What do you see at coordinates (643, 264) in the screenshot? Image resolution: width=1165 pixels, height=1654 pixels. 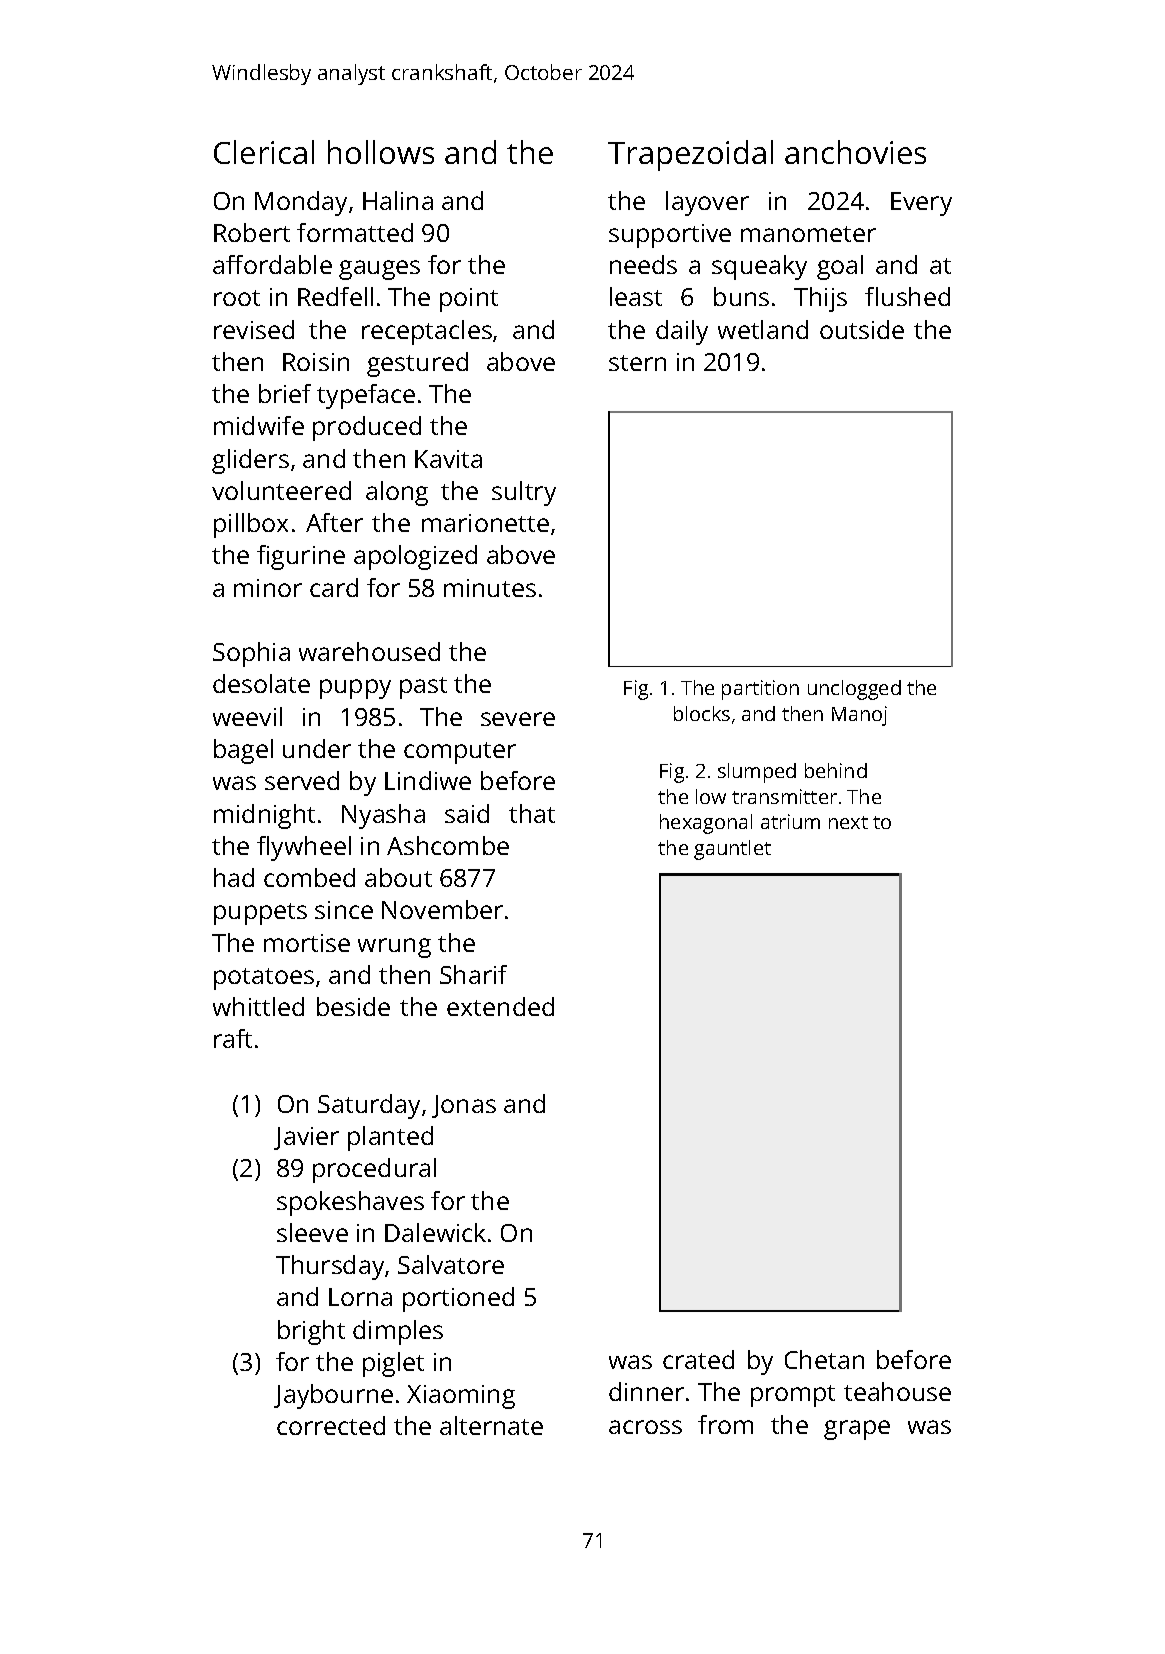 I see `needs` at bounding box center [643, 264].
